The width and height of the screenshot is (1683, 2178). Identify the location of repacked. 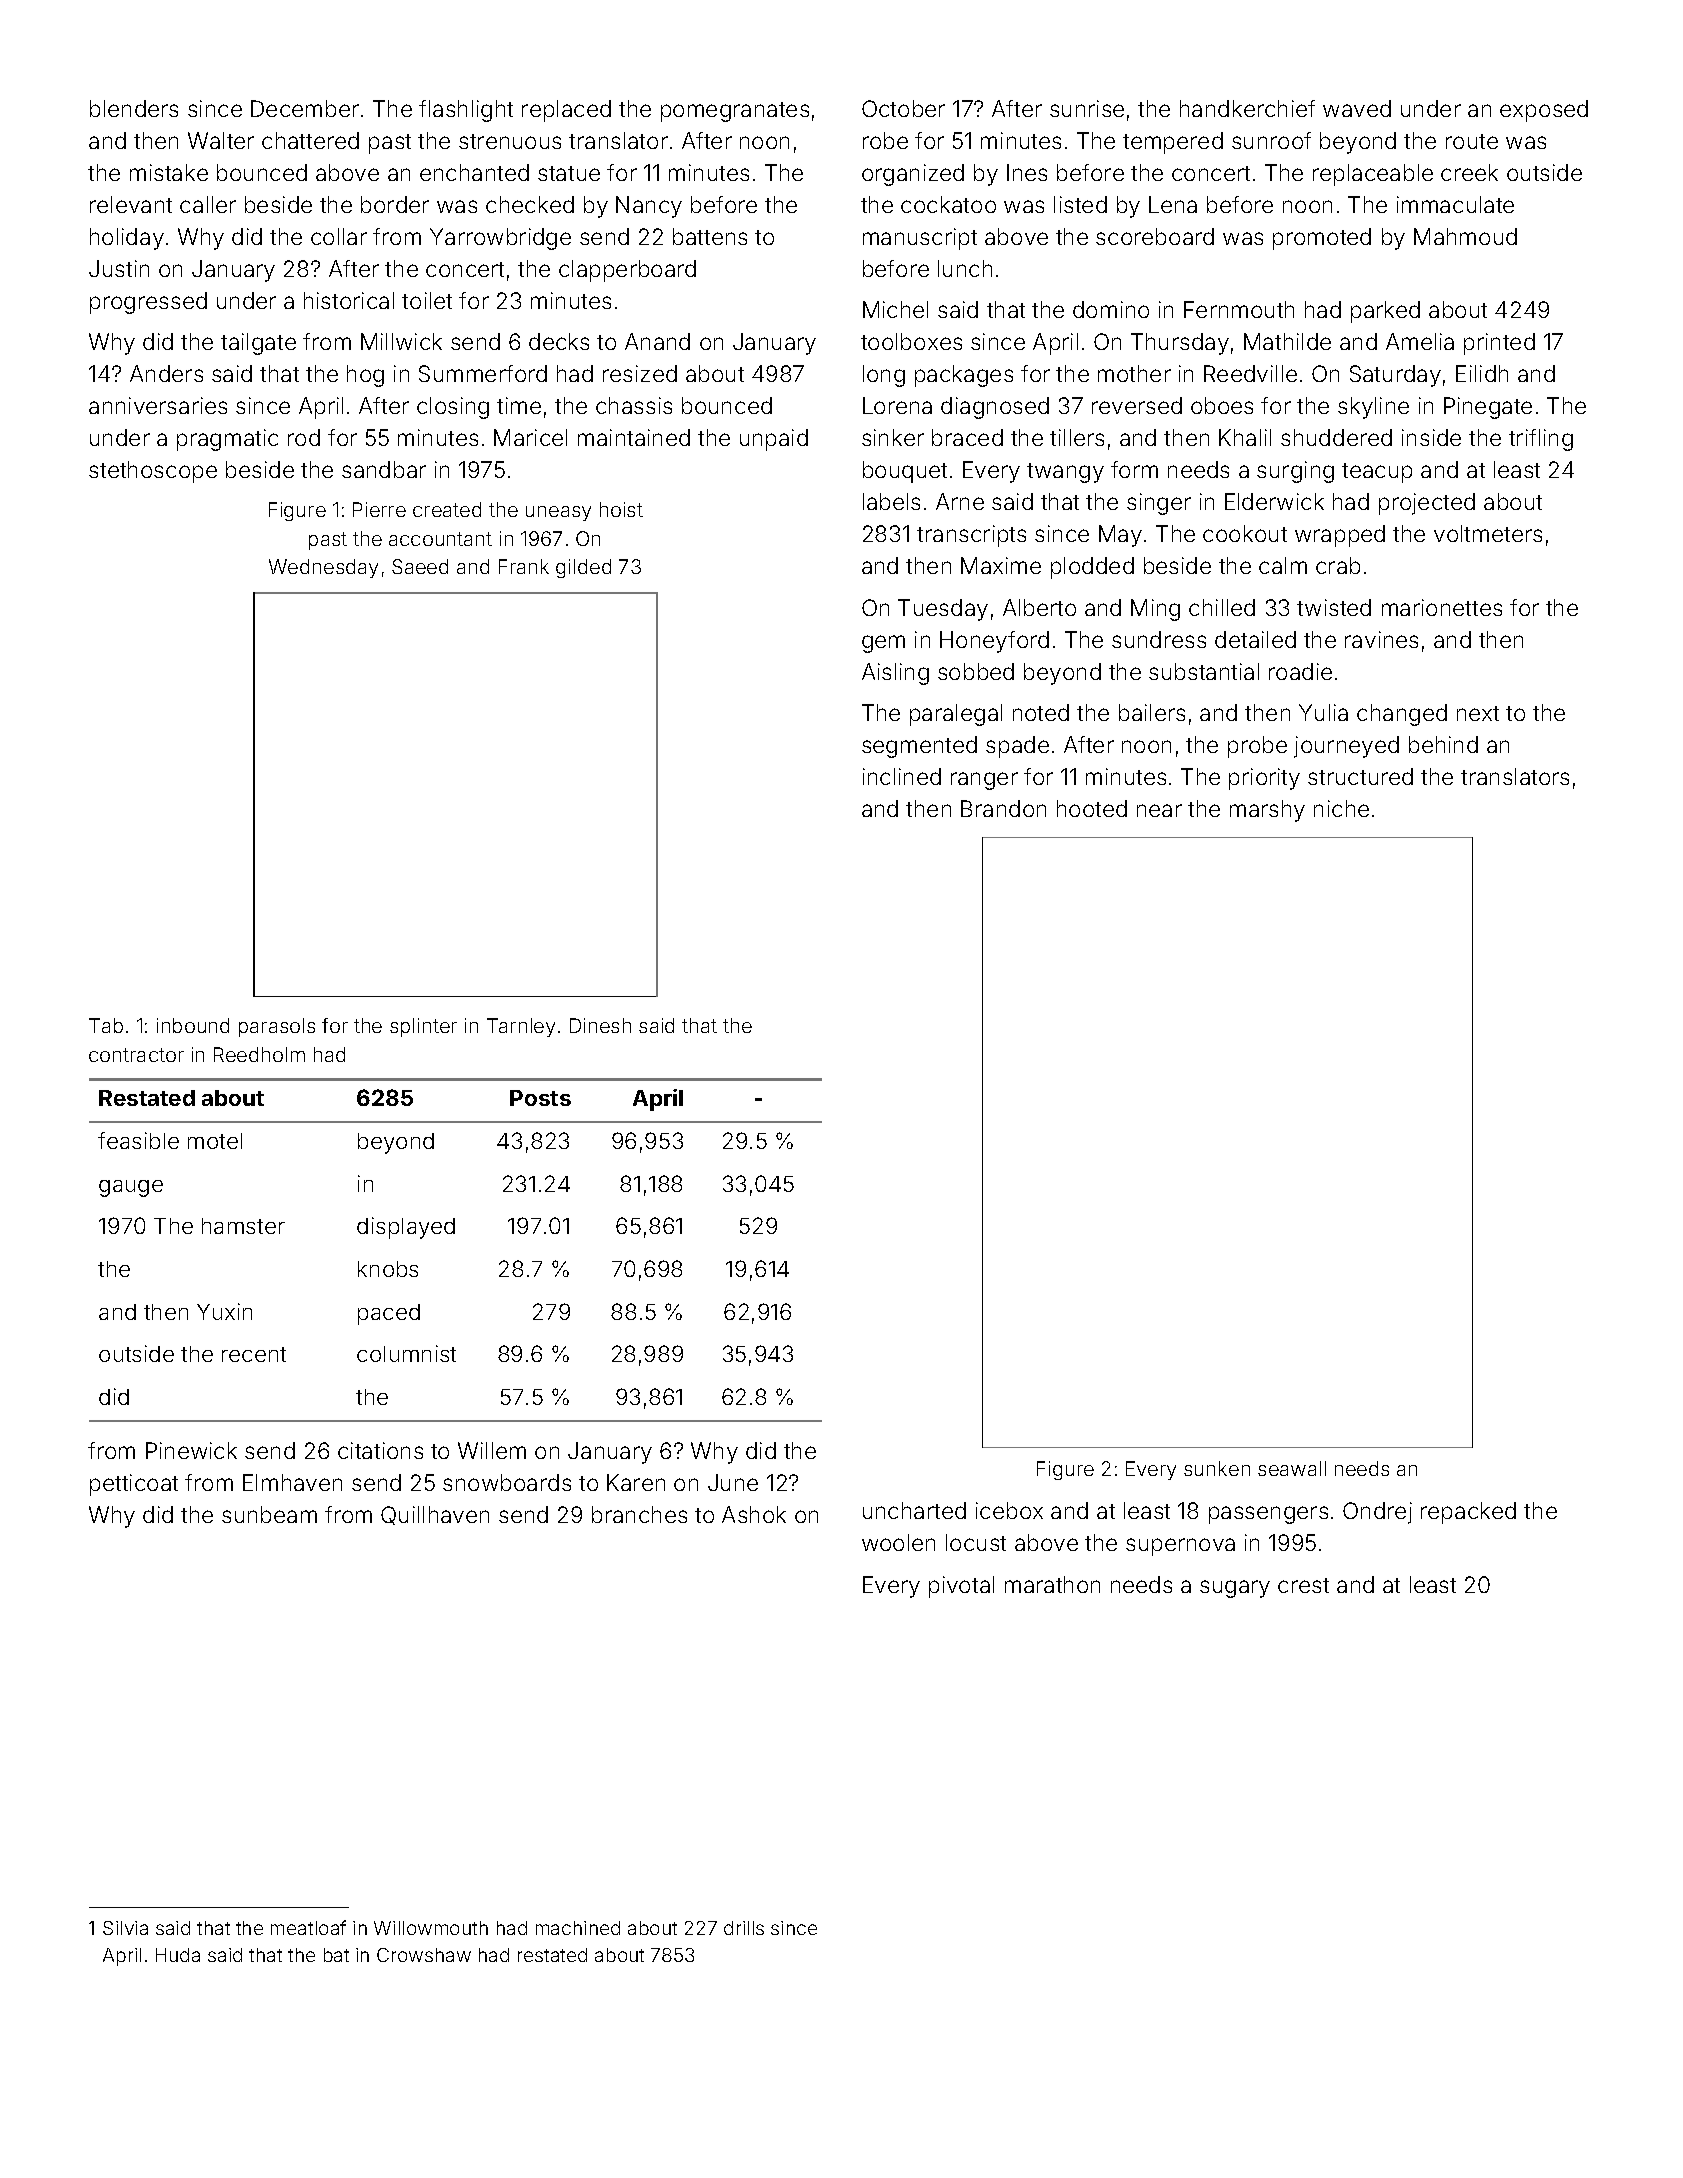
(1468, 1513).
